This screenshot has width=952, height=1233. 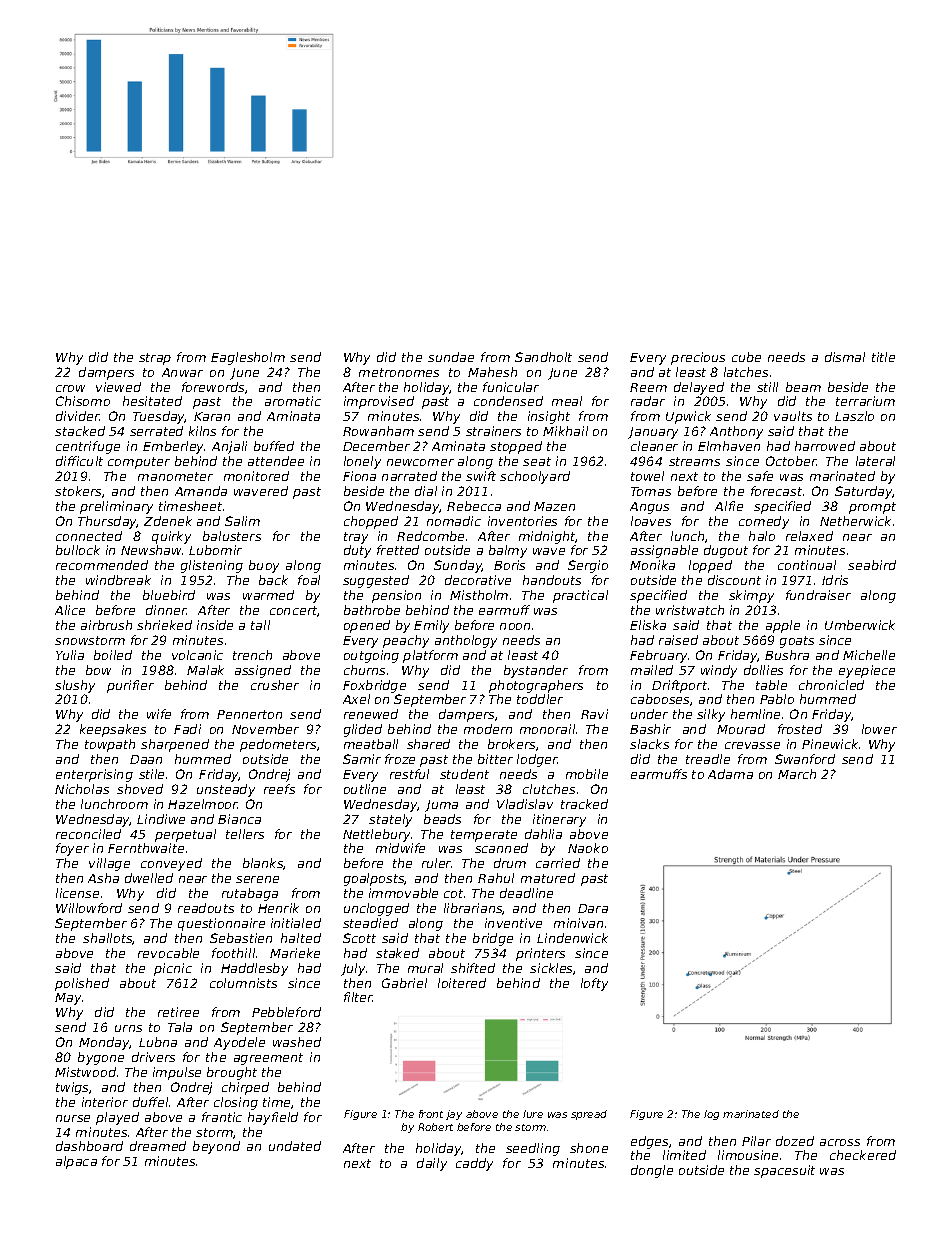 What do you see at coordinates (872, 565) in the screenshot?
I see `seabird` at bounding box center [872, 565].
